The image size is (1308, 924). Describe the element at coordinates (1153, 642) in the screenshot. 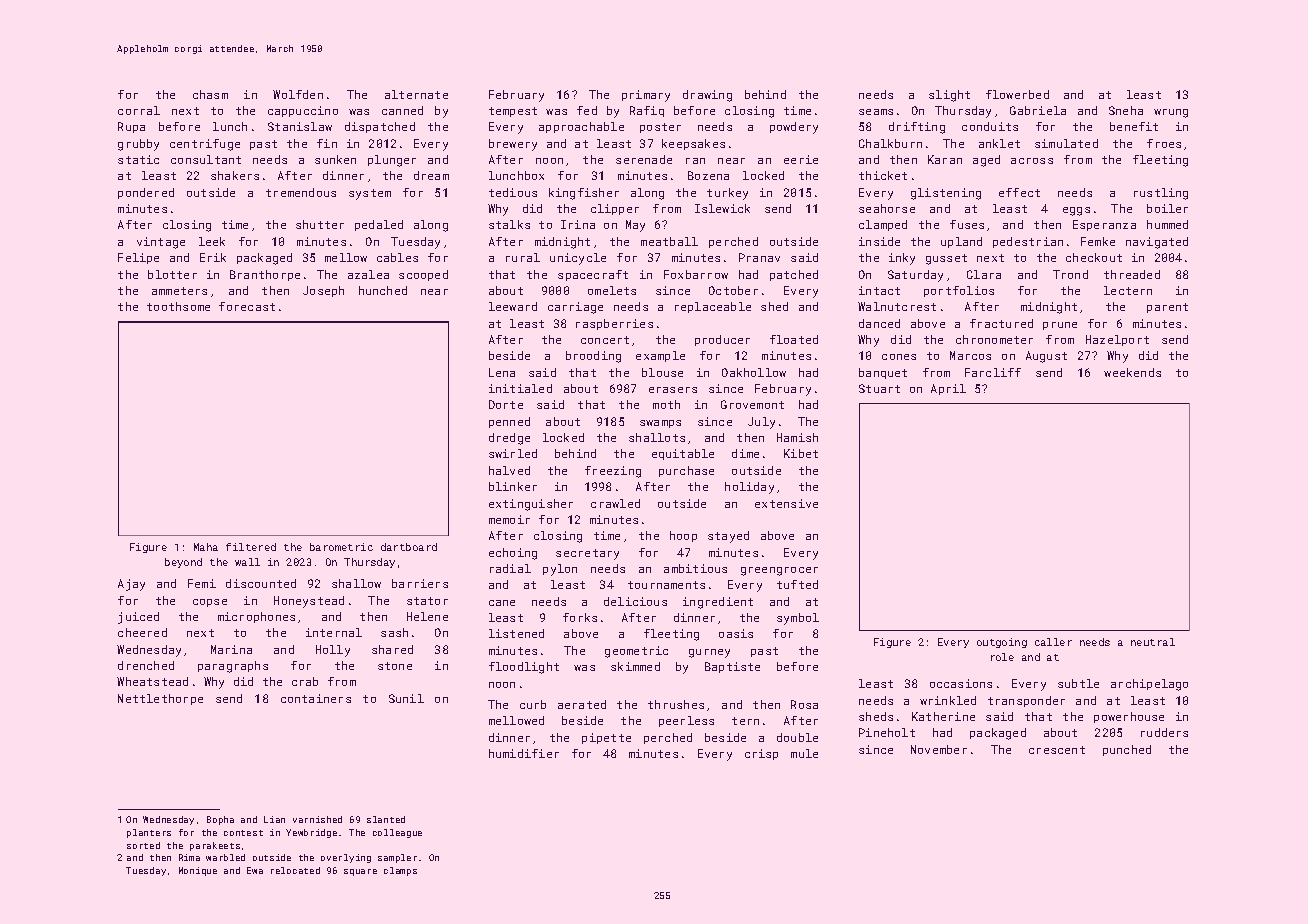

I see `neutral` at that location.
